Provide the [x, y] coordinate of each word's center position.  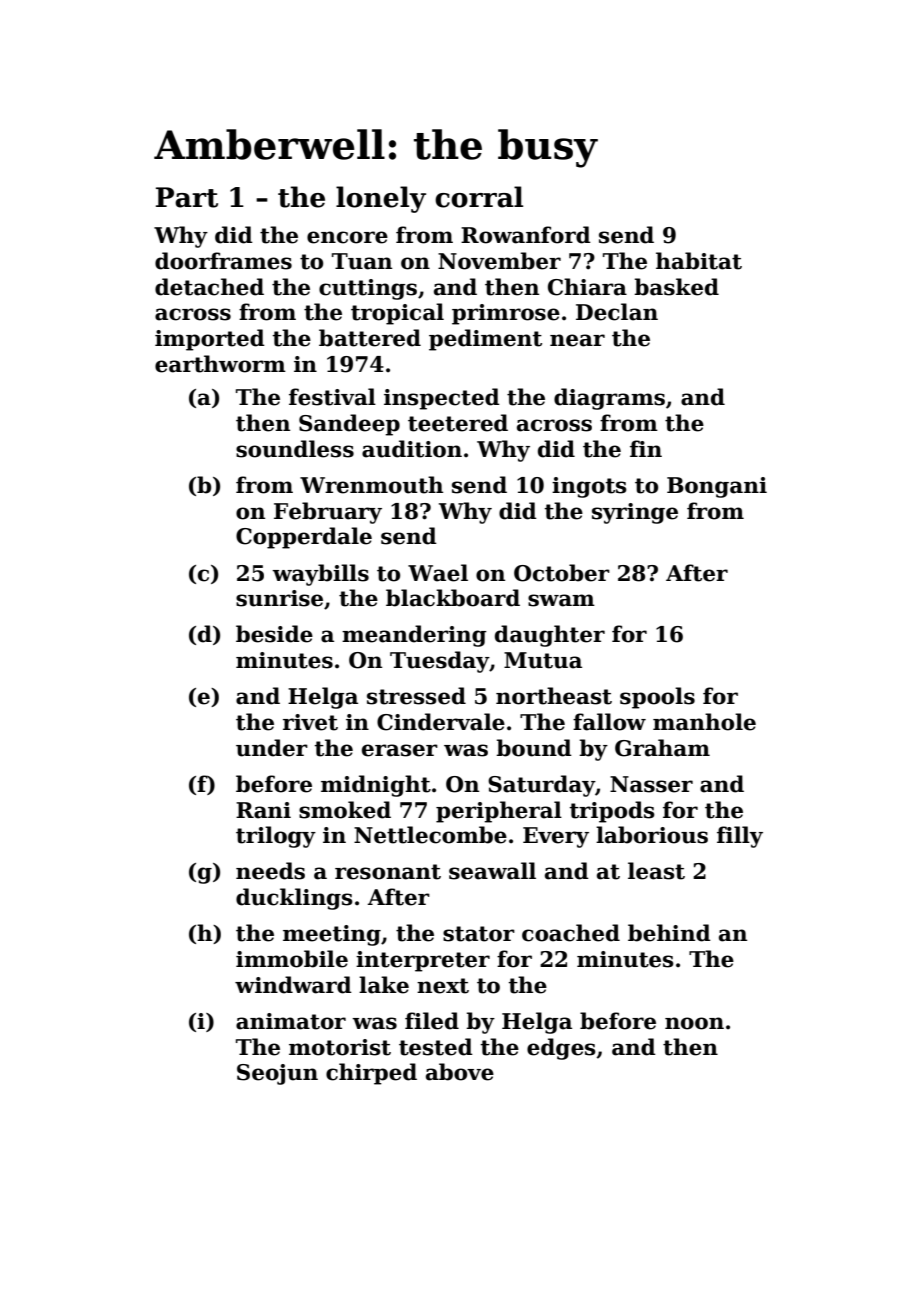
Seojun [277, 1074]
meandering [414, 636]
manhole [704, 722]
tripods [612, 812]
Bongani [717, 487]
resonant [388, 872]
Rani [263, 810]
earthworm [220, 364]
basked [676, 287]
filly [740, 837]
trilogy [276, 837]
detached [209, 287]
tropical [397, 314]
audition [412, 449]
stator [479, 934]
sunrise [279, 598]
